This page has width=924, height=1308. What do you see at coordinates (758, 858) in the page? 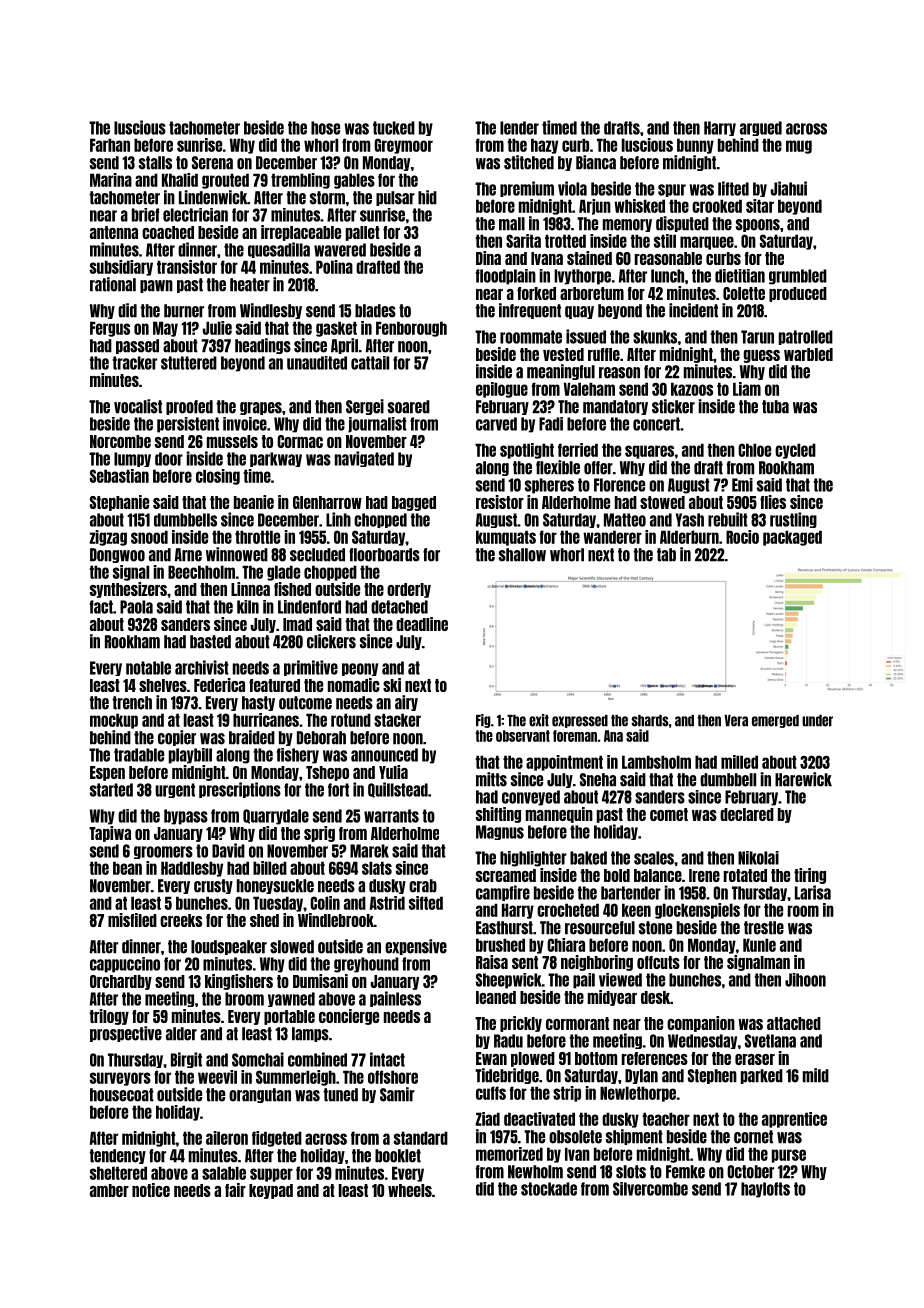
I see `Nikolai` at bounding box center [758, 858].
